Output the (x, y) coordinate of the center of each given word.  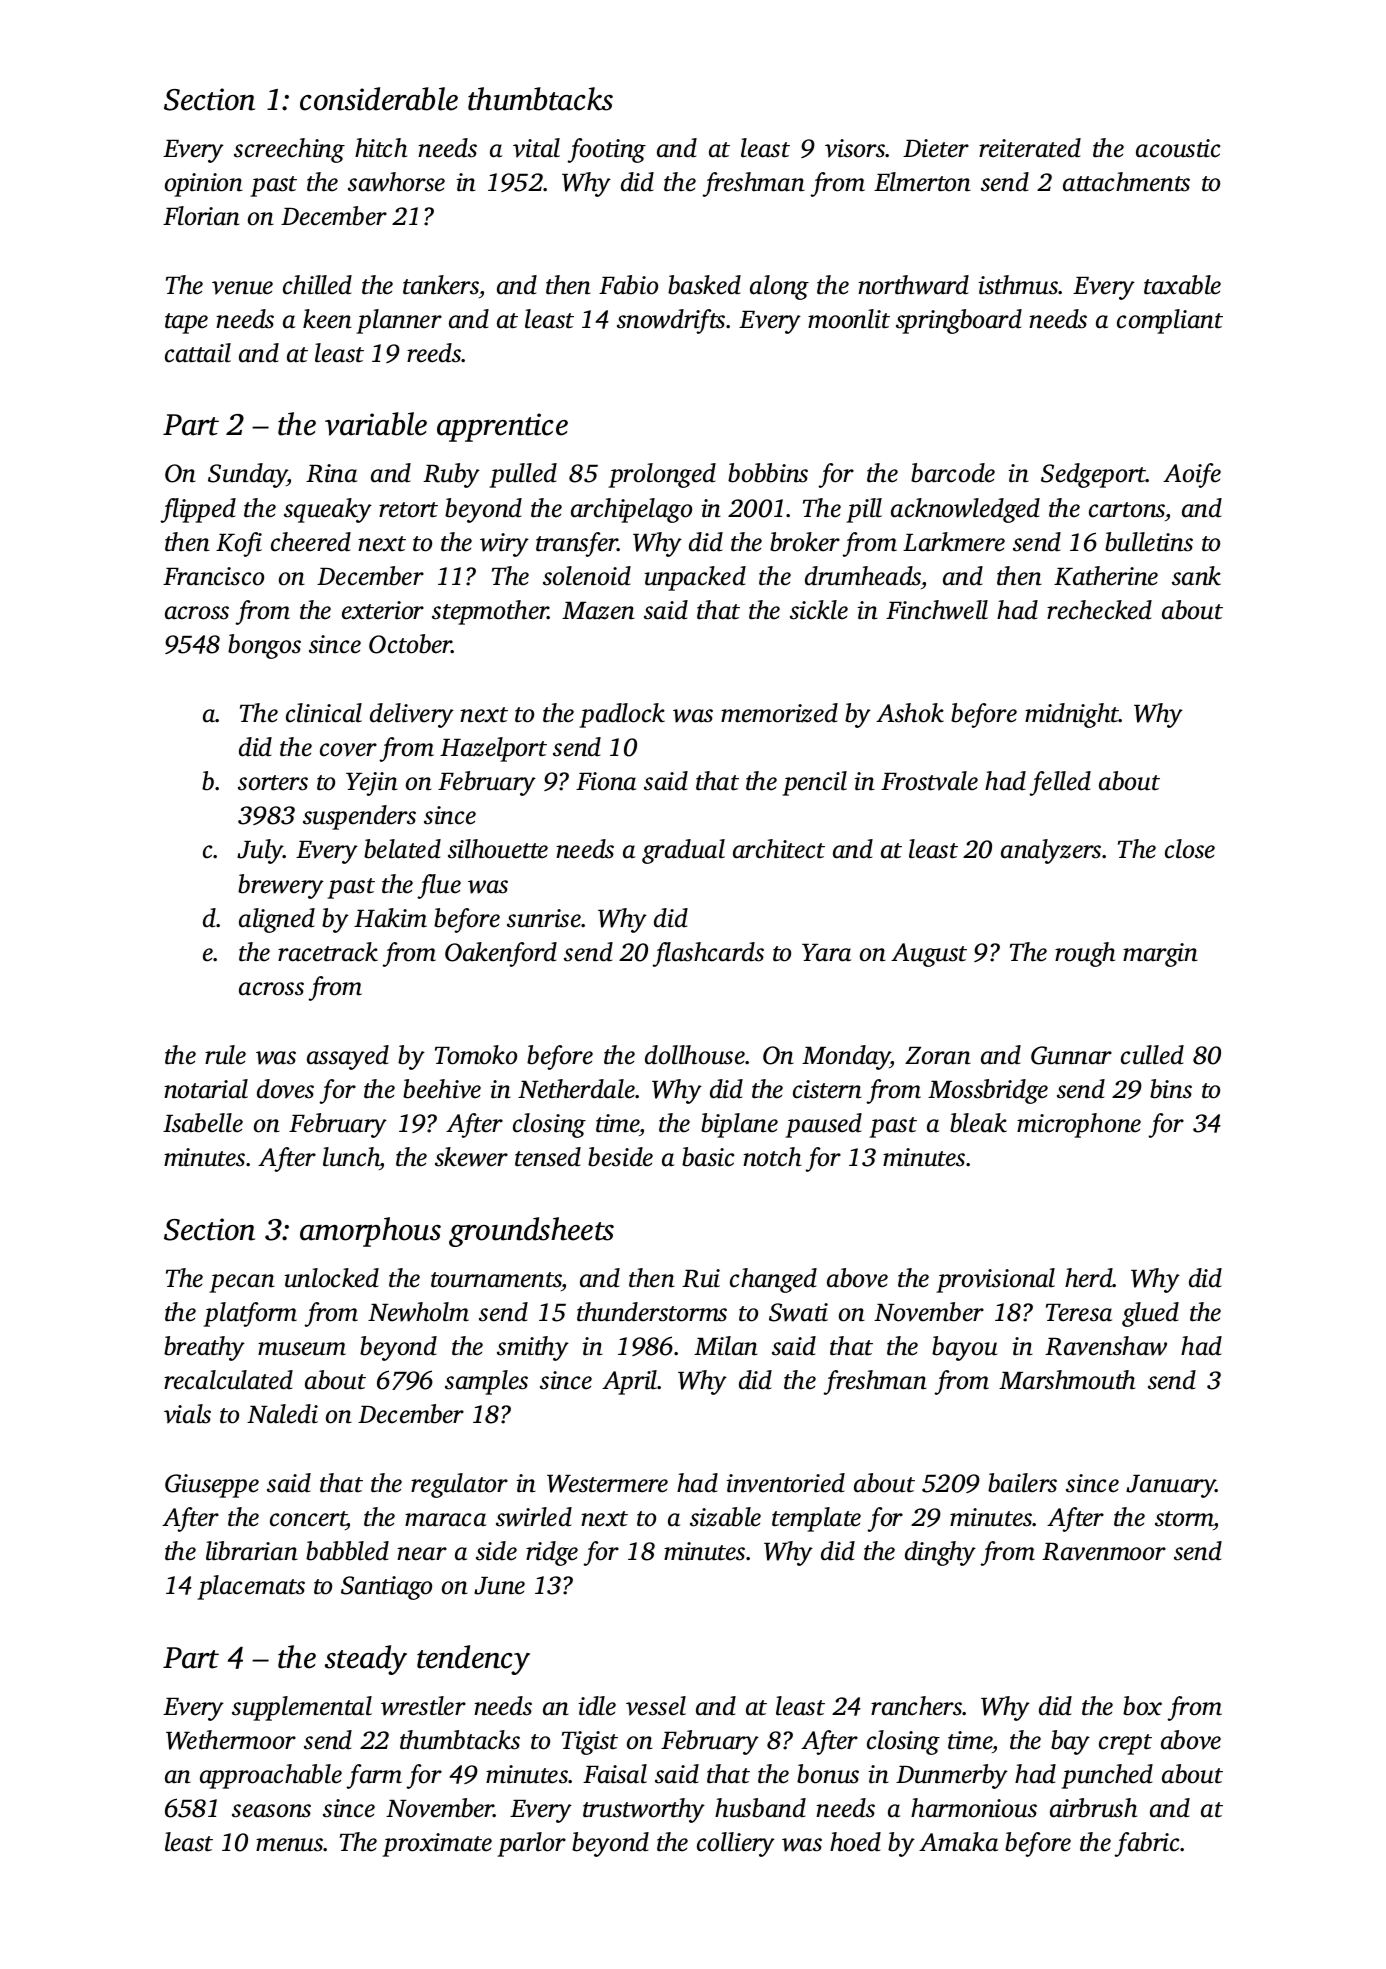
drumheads (863, 576)
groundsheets (531, 1232)
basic (708, 1157)
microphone (1079, 1125)
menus (290, 1845)
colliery (736, 1844)
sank (1196, 576)
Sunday (248, 475)
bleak (978, 1123)
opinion (204, 185)
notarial (206, 1089)
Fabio (628, 285)
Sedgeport (1093, 475)
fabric (1147, 1844)
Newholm (418, 1312)
